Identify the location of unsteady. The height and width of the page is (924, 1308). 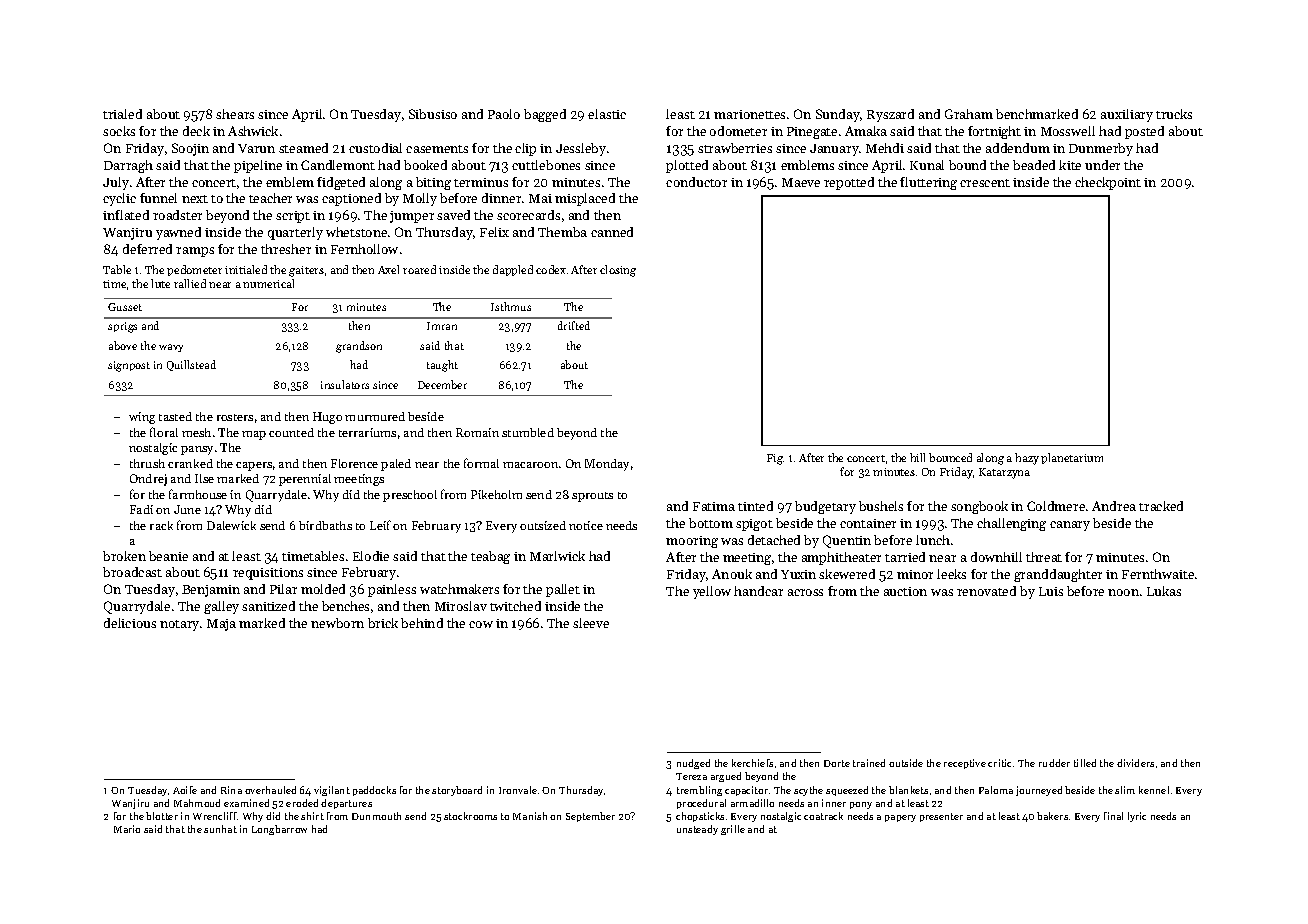
(697, 830).
